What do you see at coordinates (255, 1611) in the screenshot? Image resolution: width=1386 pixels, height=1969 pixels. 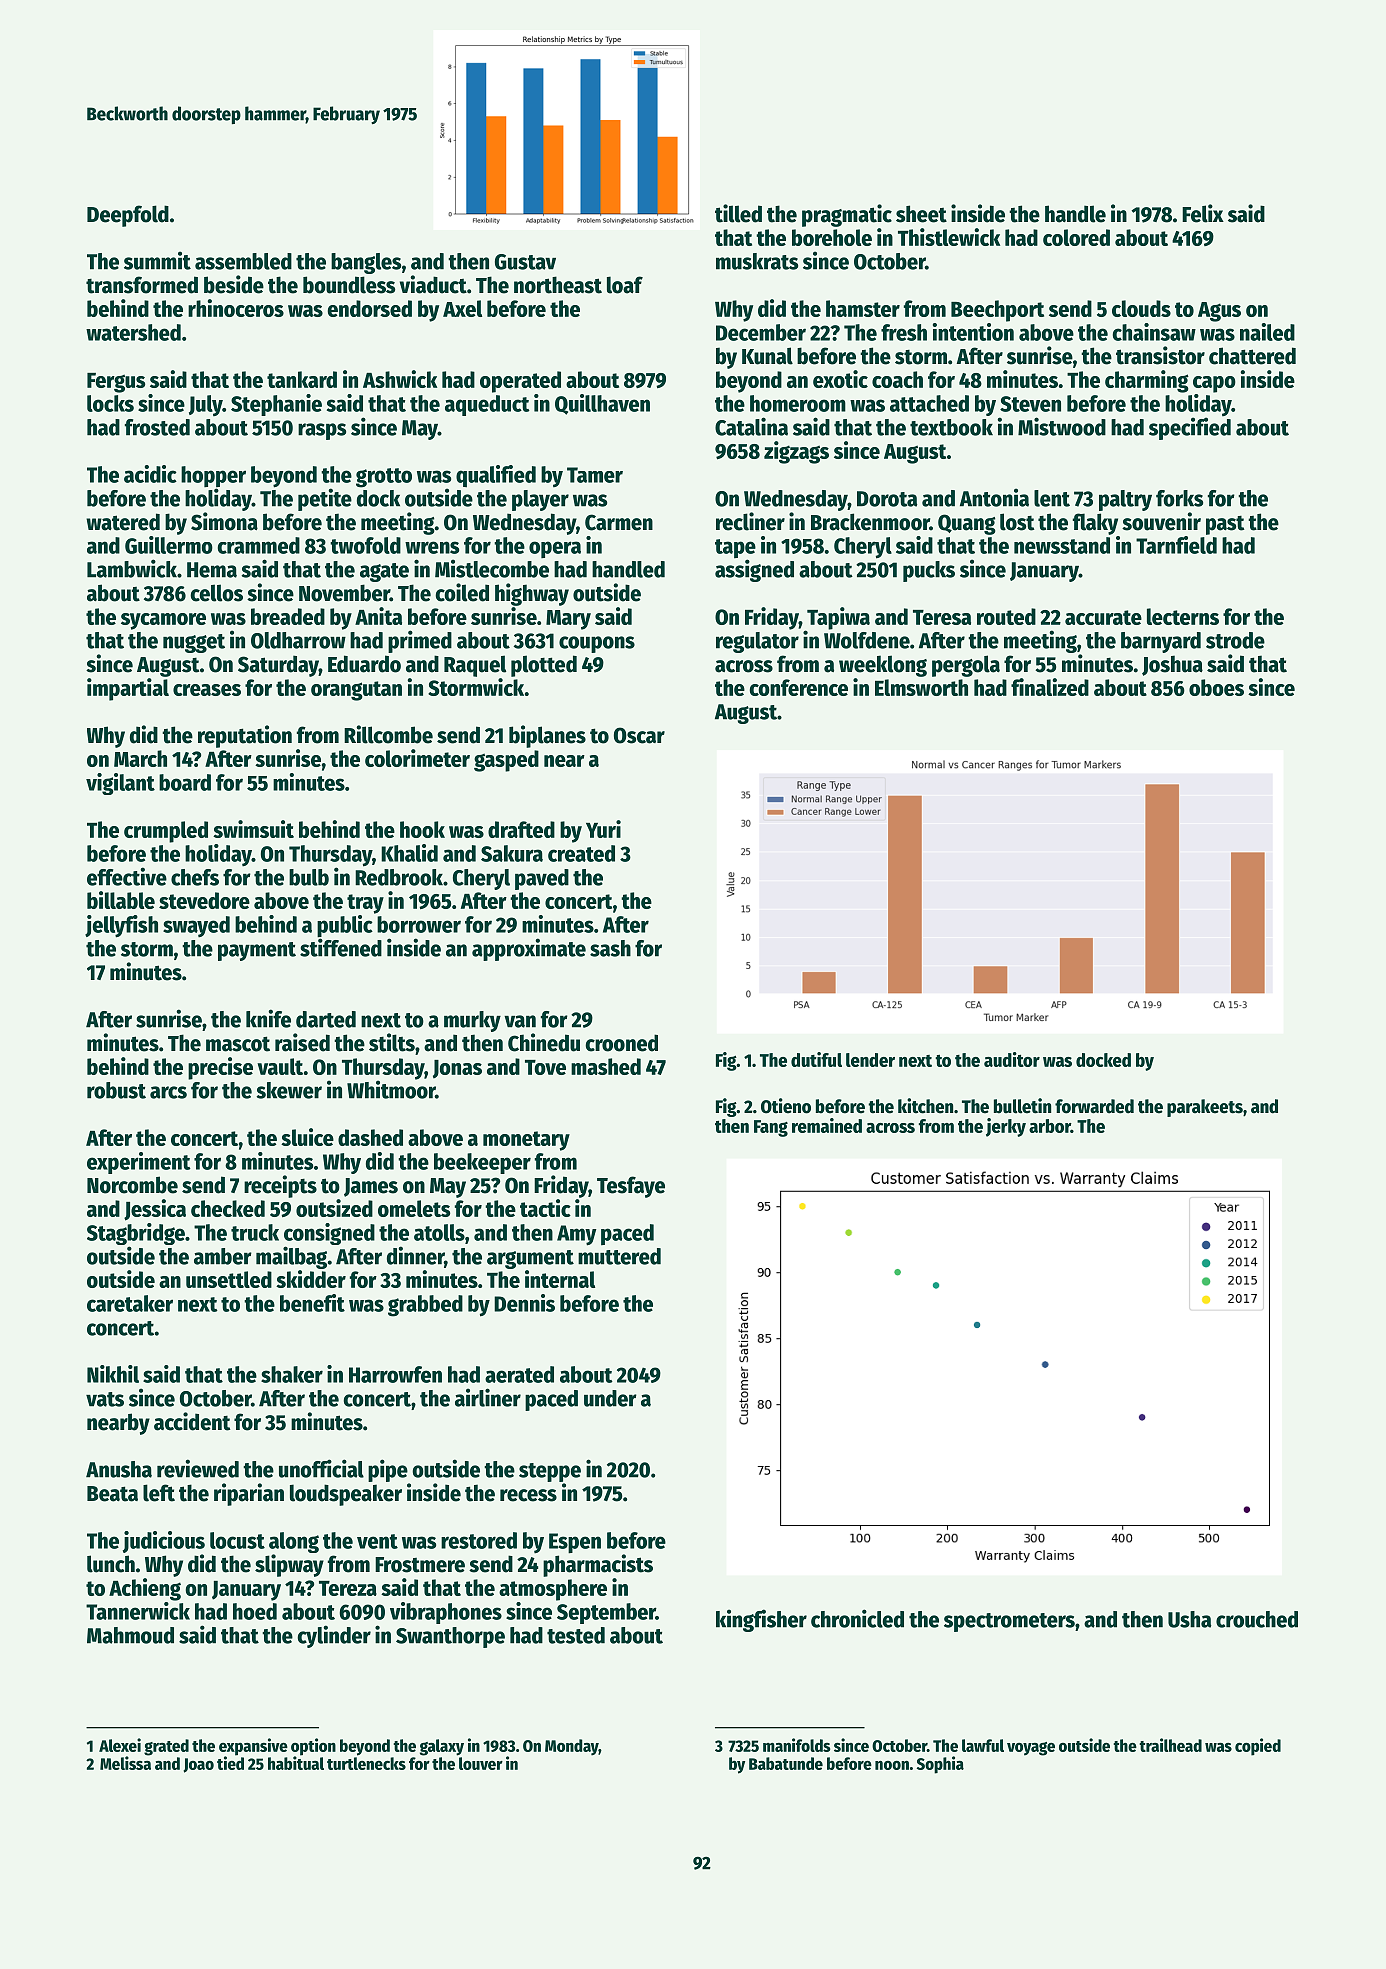 I see `hoed` at bounding box center [255, 1611].
